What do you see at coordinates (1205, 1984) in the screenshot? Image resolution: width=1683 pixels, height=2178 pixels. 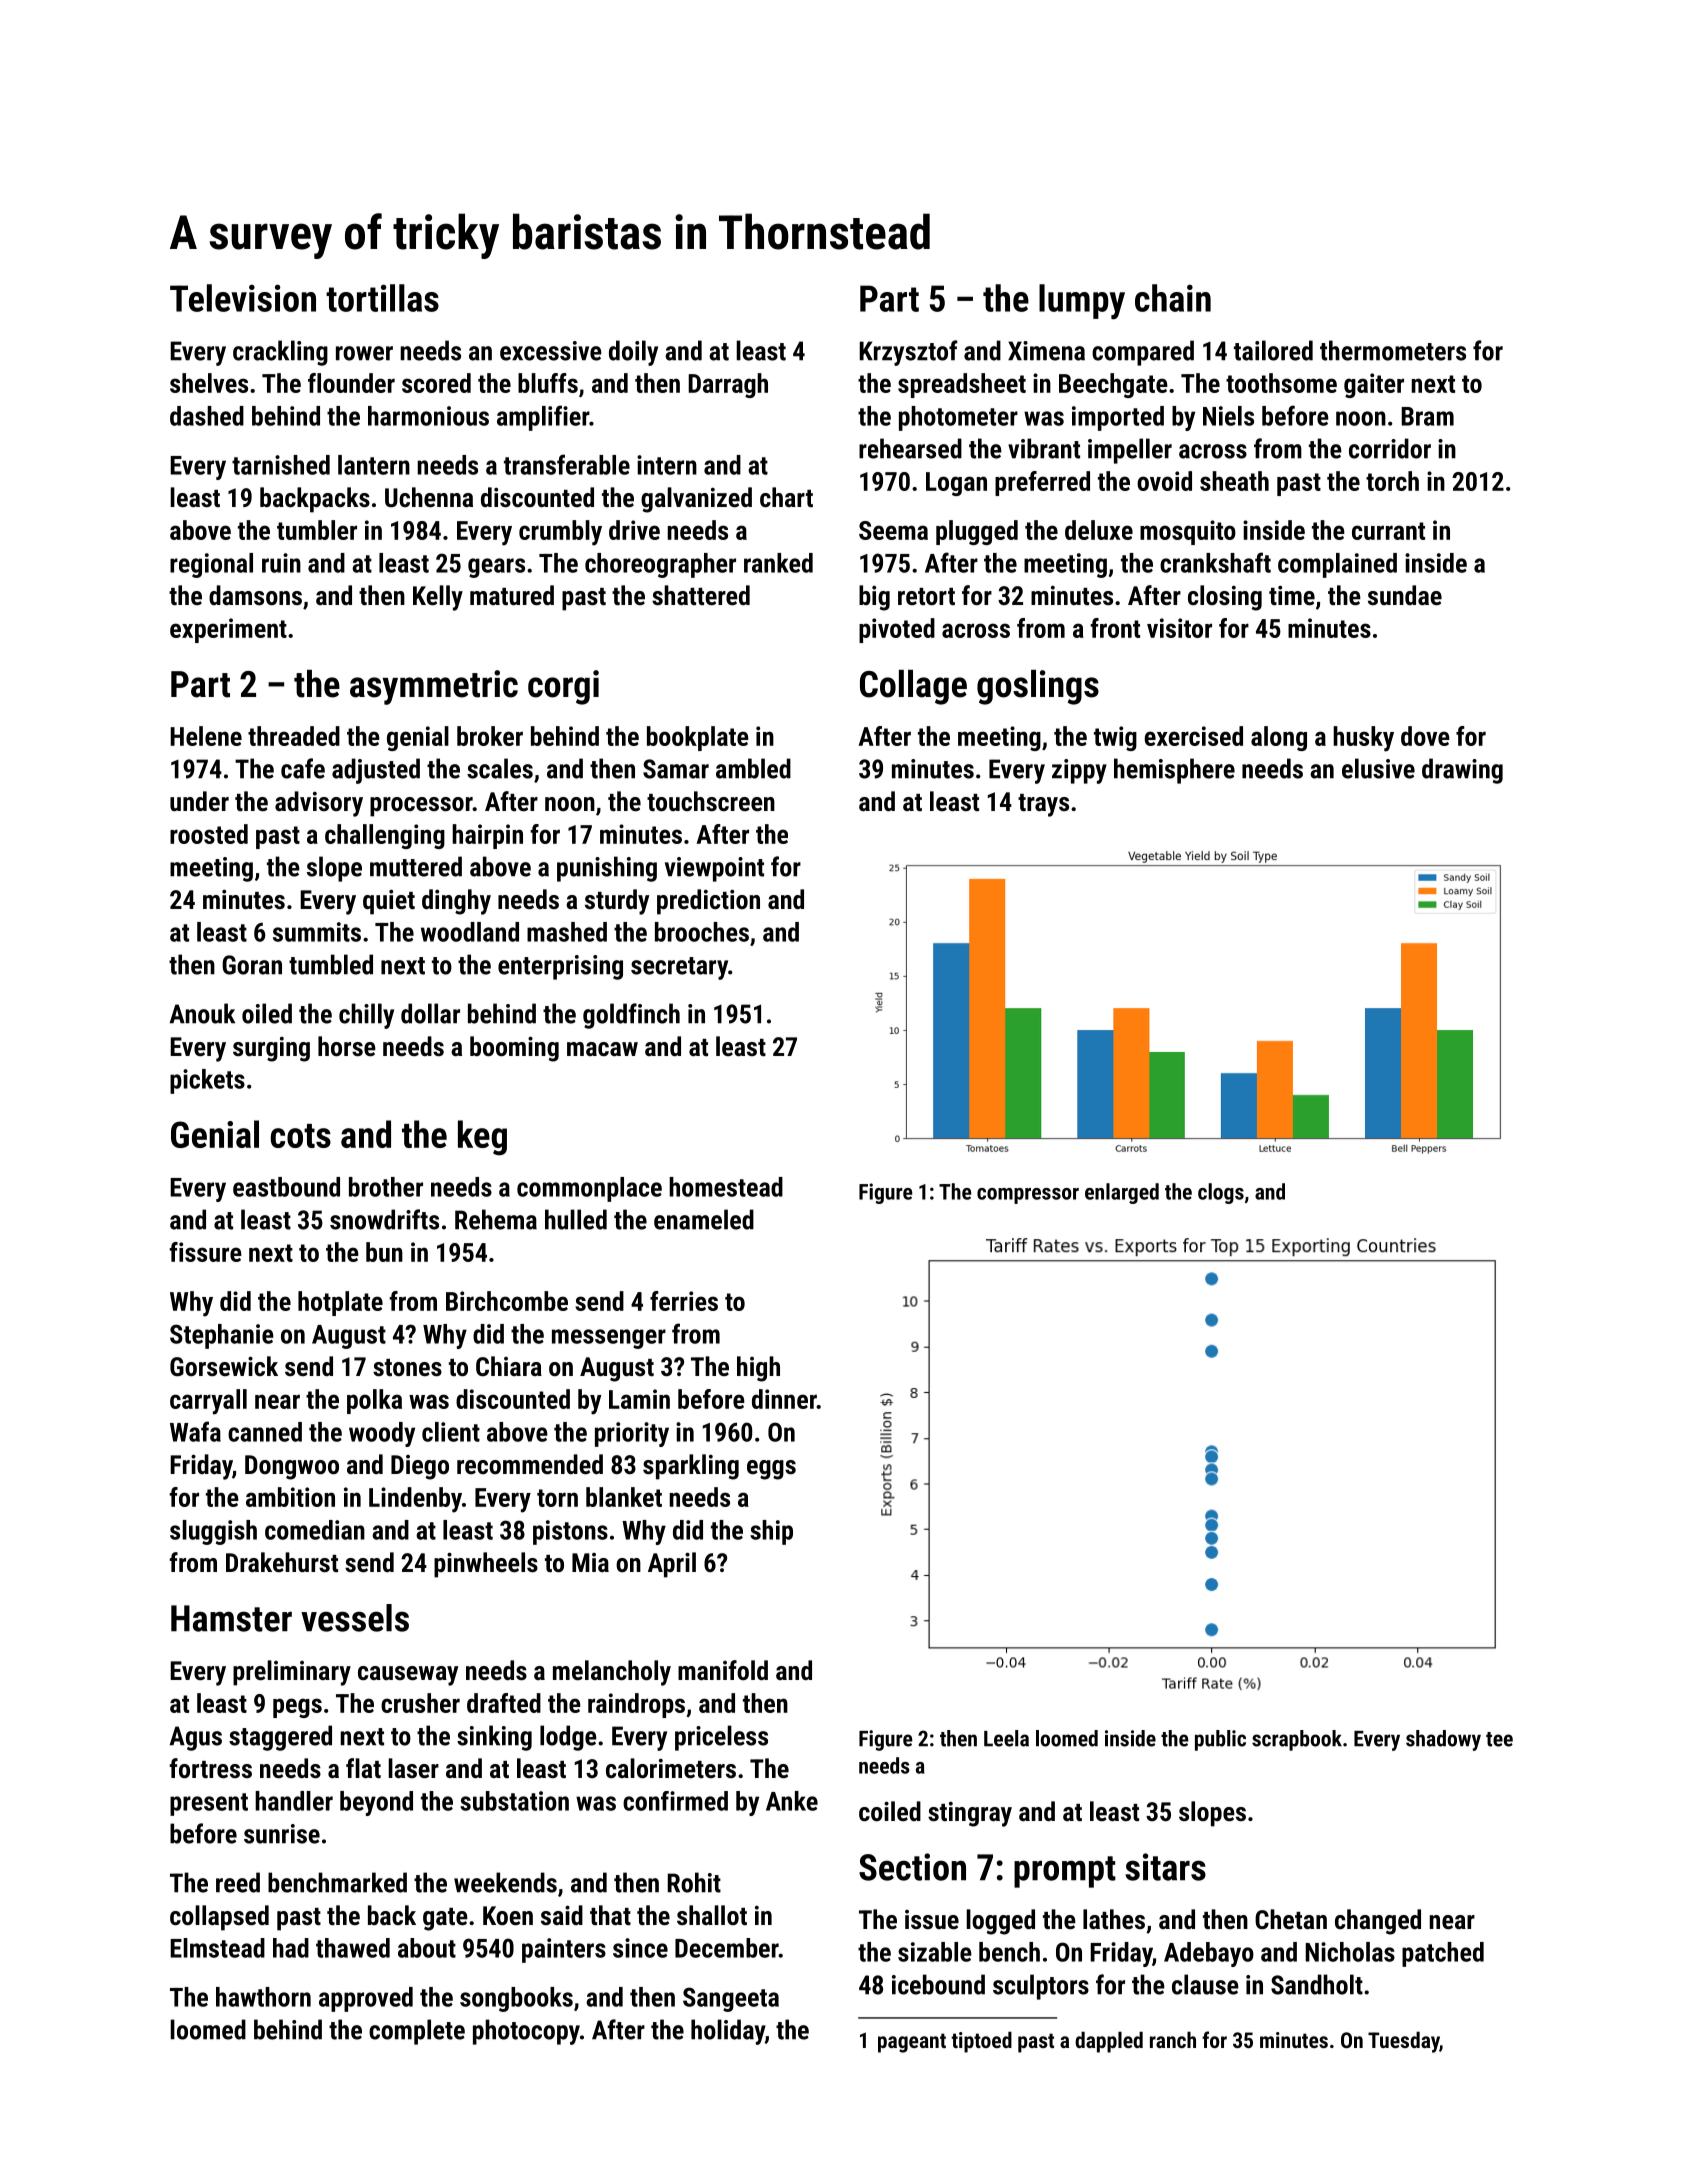 I see `clause` at bounding box center [1205, 1984].
